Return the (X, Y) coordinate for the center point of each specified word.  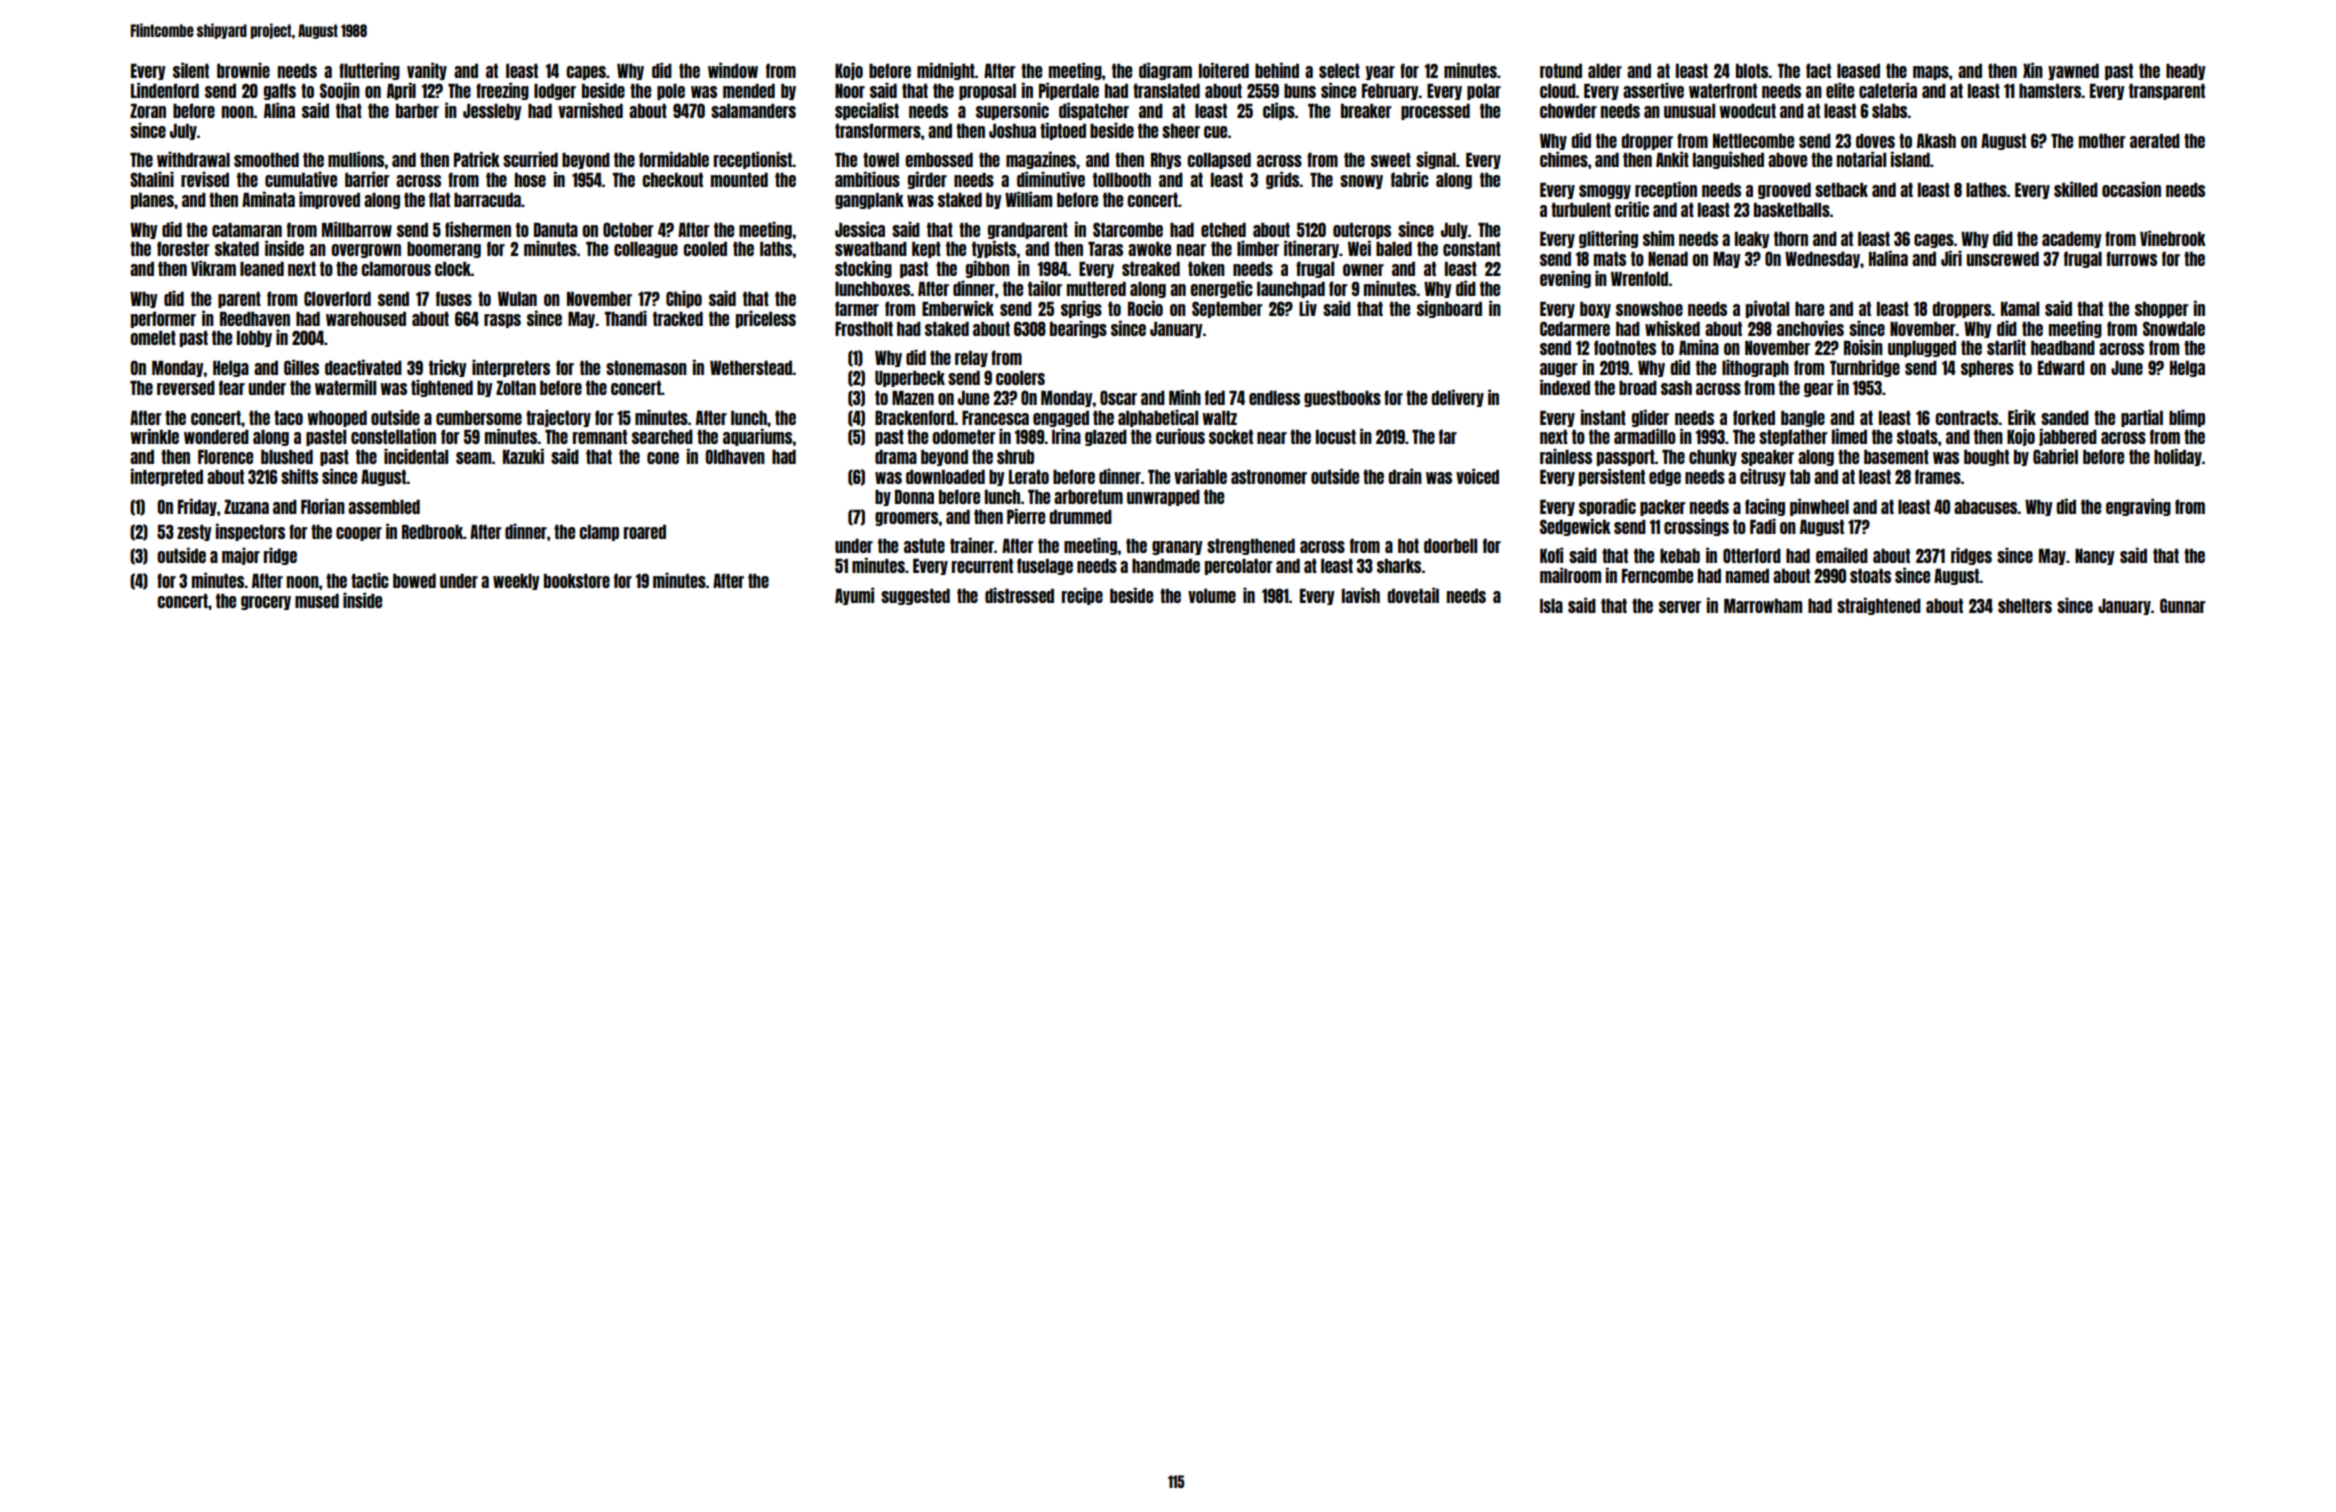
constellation (393, 436)
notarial (1861, 159)
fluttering (369, 71)
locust (1336, 437)
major (241, 556)
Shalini (152, 179)
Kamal (2020, 309)
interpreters (511, 368)
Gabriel (2055, 456)
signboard (1449, 309)
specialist (867, 111)
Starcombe (1128, 229)
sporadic (1607, 507)
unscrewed (2003, 259)
